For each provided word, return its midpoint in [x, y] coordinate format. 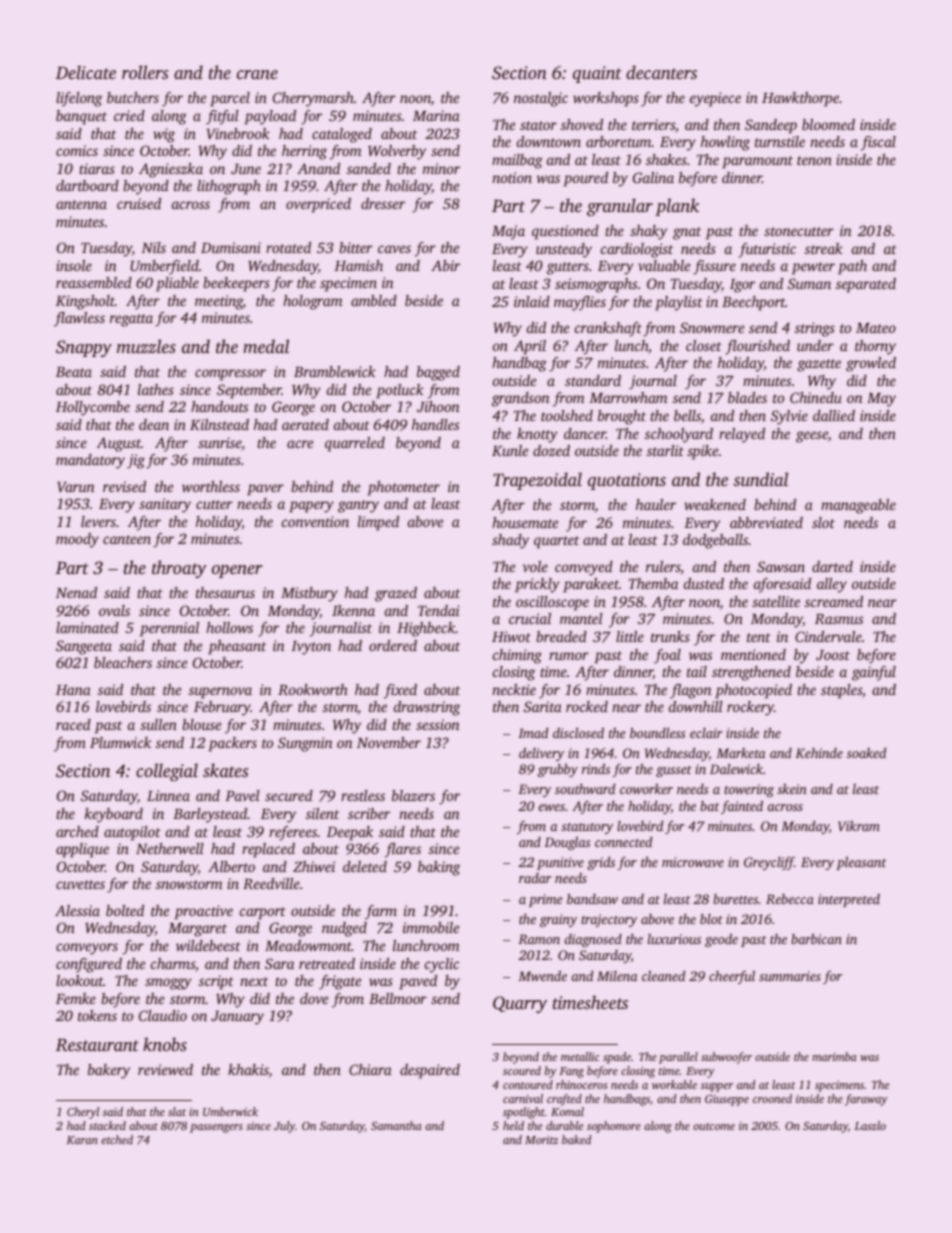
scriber [369, 813]
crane [257, 74]
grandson [521, 399]
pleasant [861, 863]
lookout [79, 980]
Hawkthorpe [800, 99]
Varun [76, 487]
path [852, 267]
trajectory [609, 920]
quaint [597, 74]
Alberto [231, 866]
